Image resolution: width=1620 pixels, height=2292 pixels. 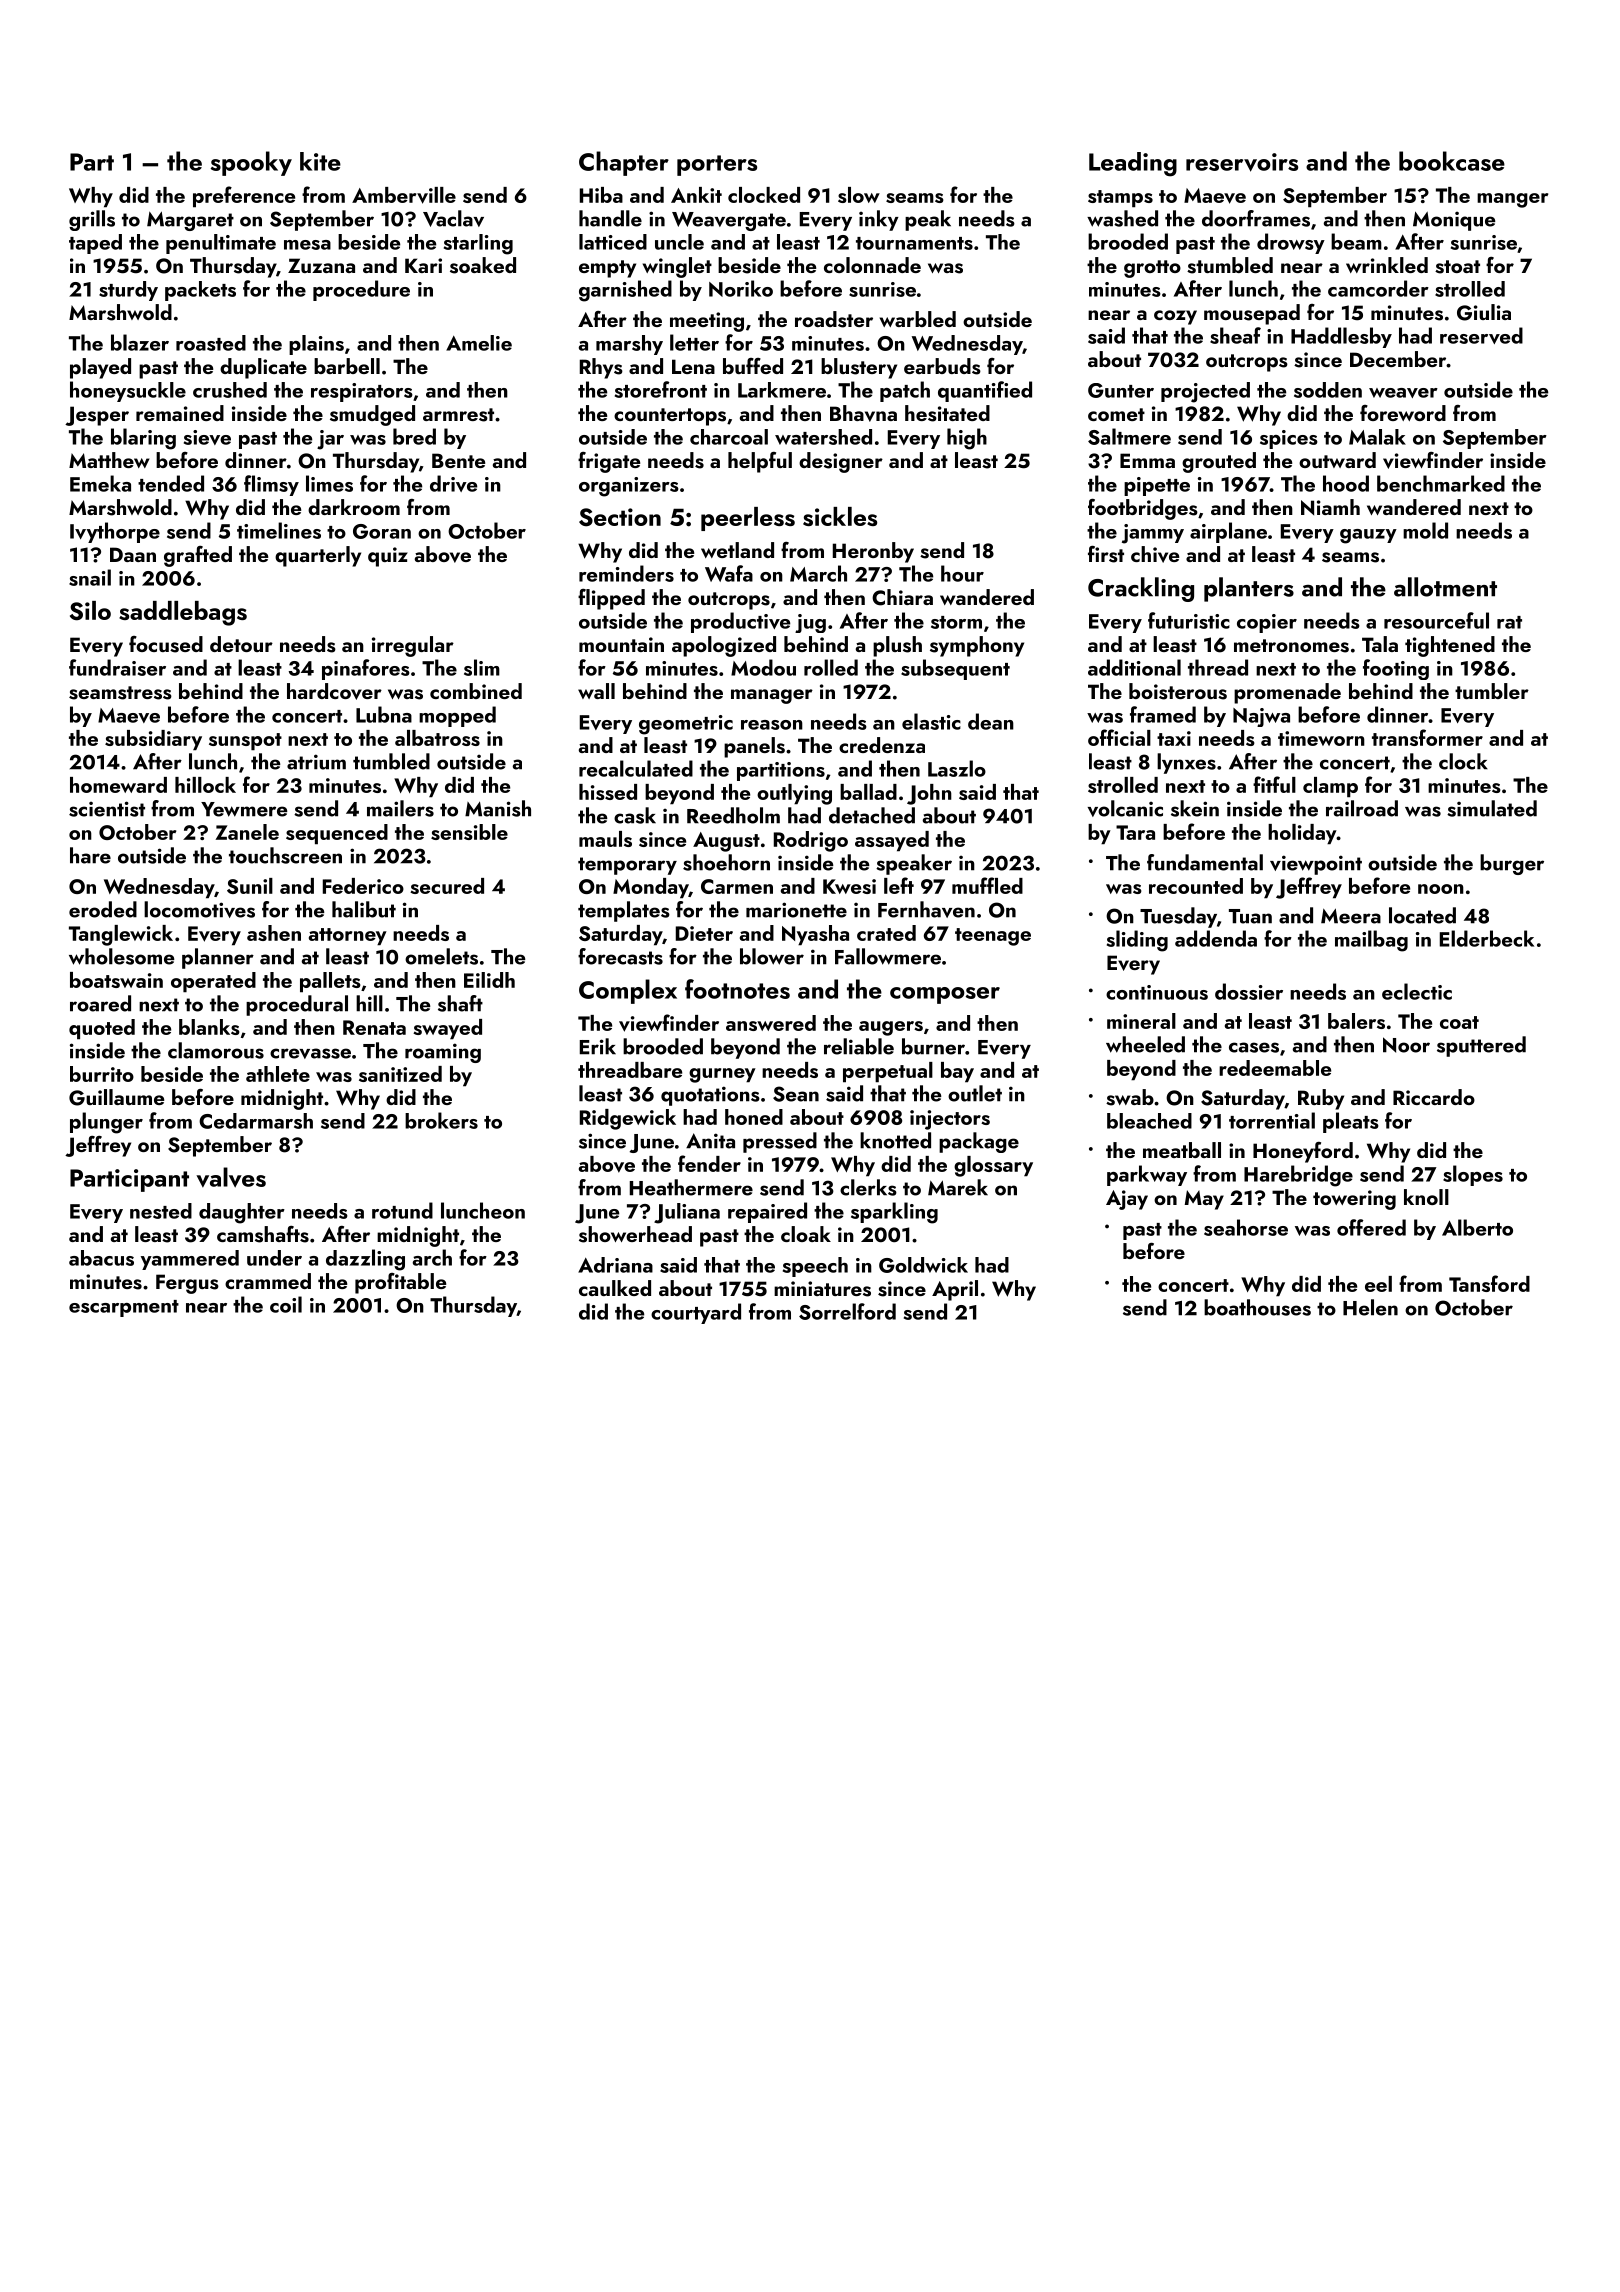 I want to click on mineral, so click(x=1141, y=1021).
